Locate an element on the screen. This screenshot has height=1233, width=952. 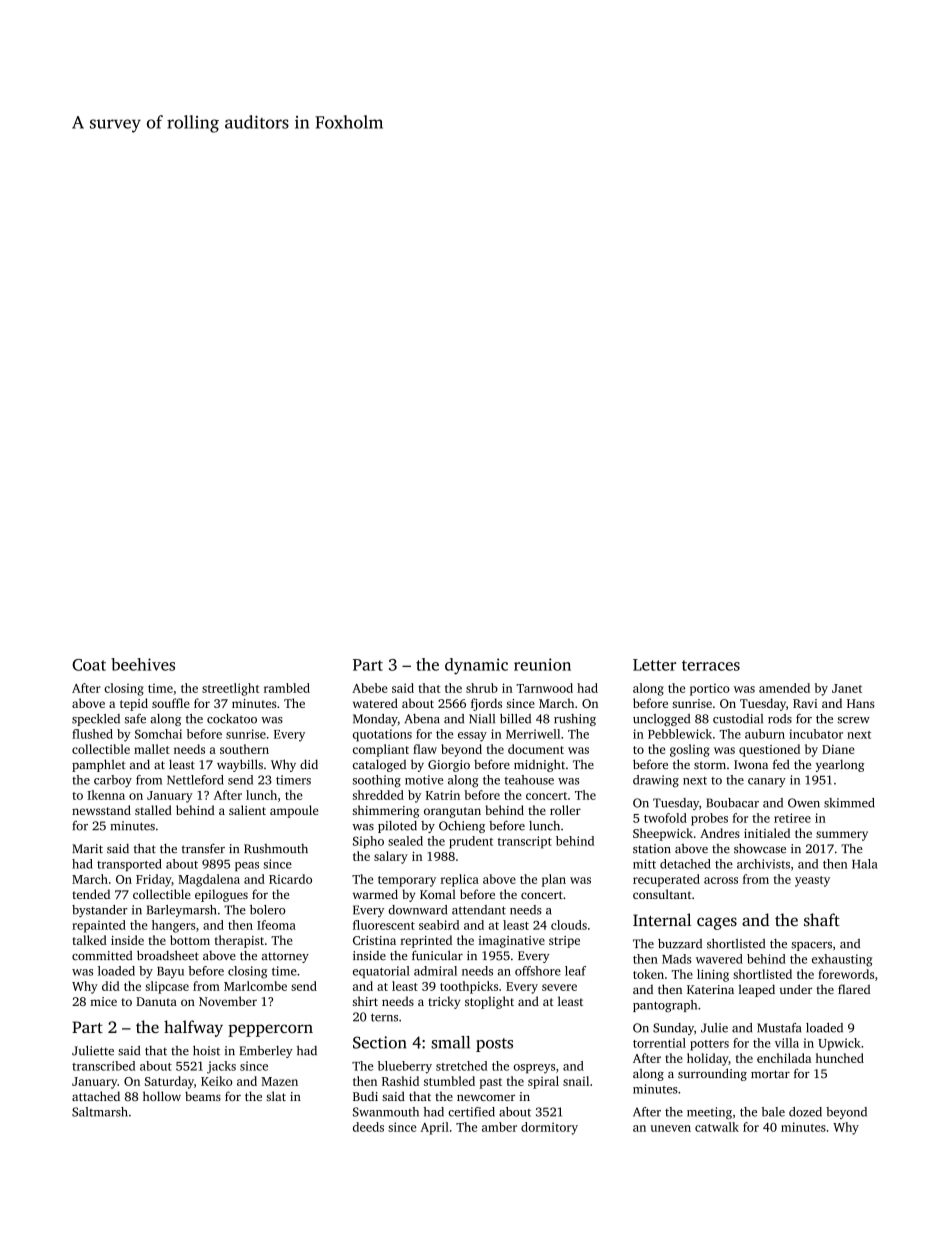
station is located at coordinates (652, 849).
